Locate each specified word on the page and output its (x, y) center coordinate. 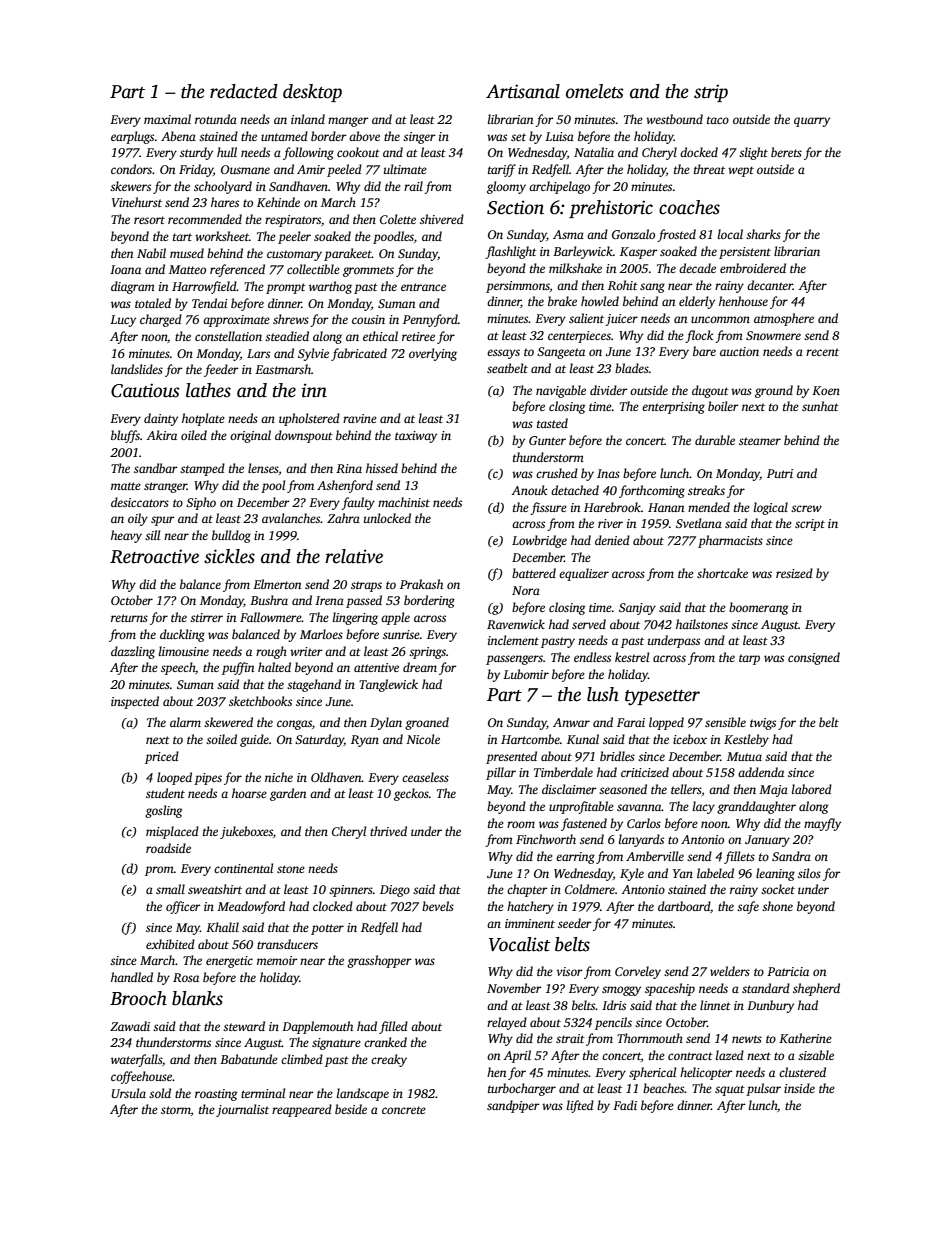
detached (575, 490)
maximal (167, 119)
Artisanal (523, 91)
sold (160, 1093)
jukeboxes (246, 832)
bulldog (231, 536)
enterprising (673, 408)
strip (711, 93)
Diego (395, 891)
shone (777, 906)
